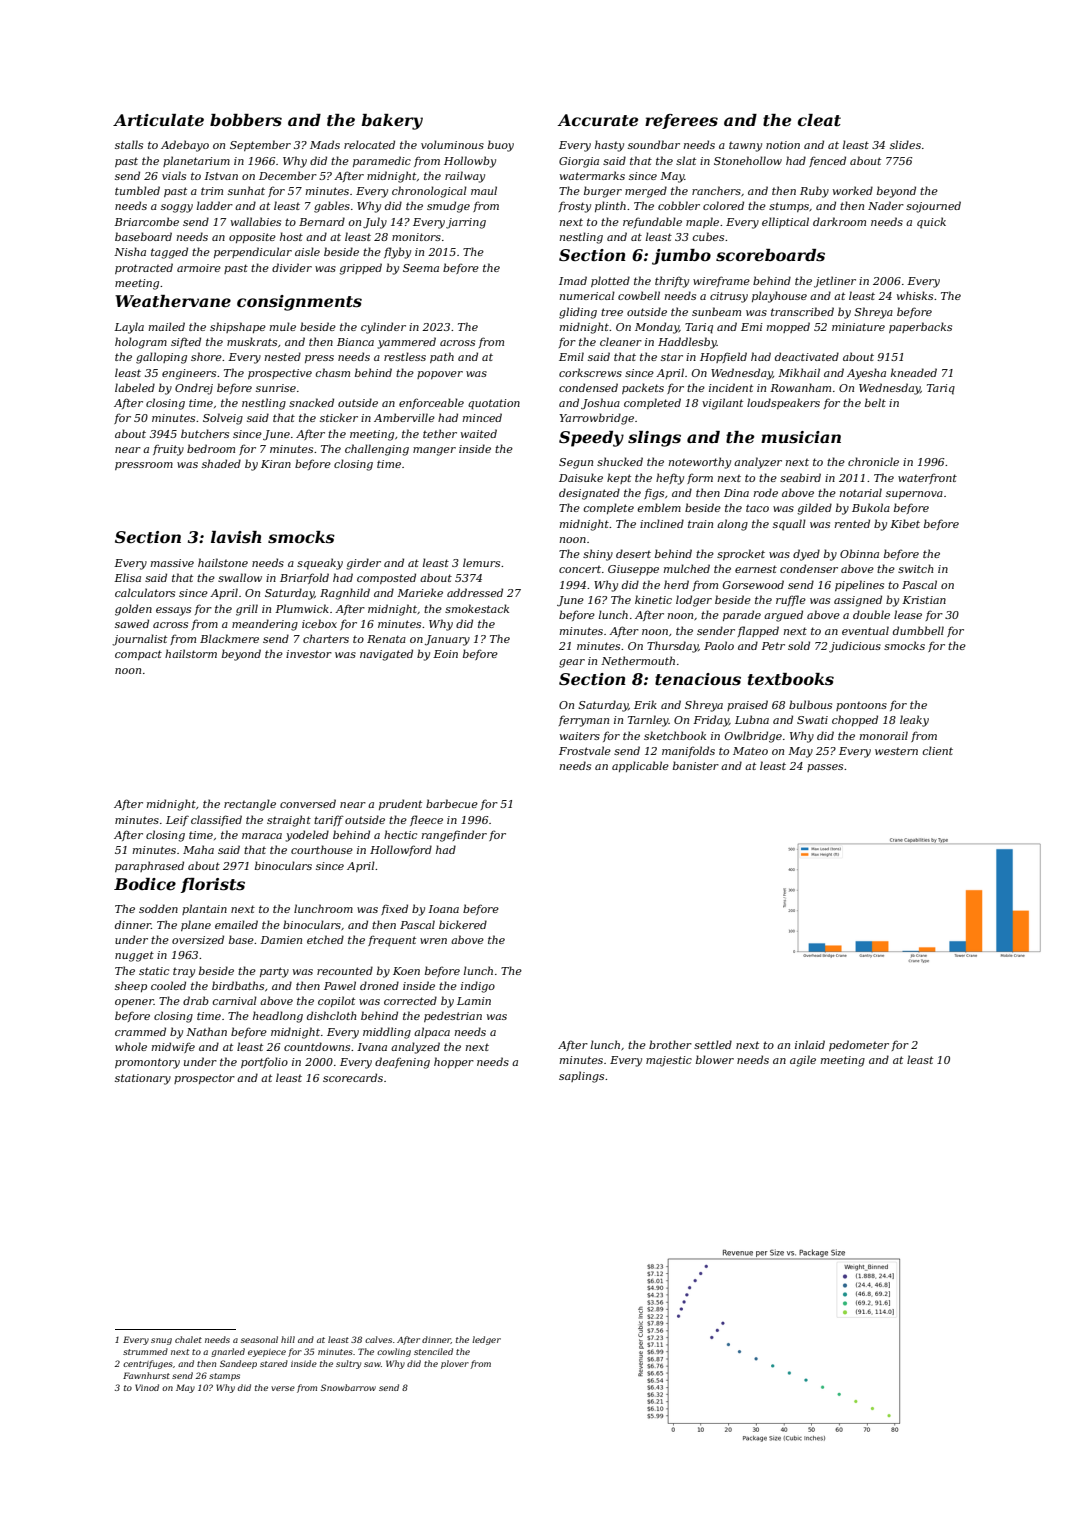  What do you see at coordinates (688, 751) in the document?
I see `manifolds` at bounding box center [688, 751].
